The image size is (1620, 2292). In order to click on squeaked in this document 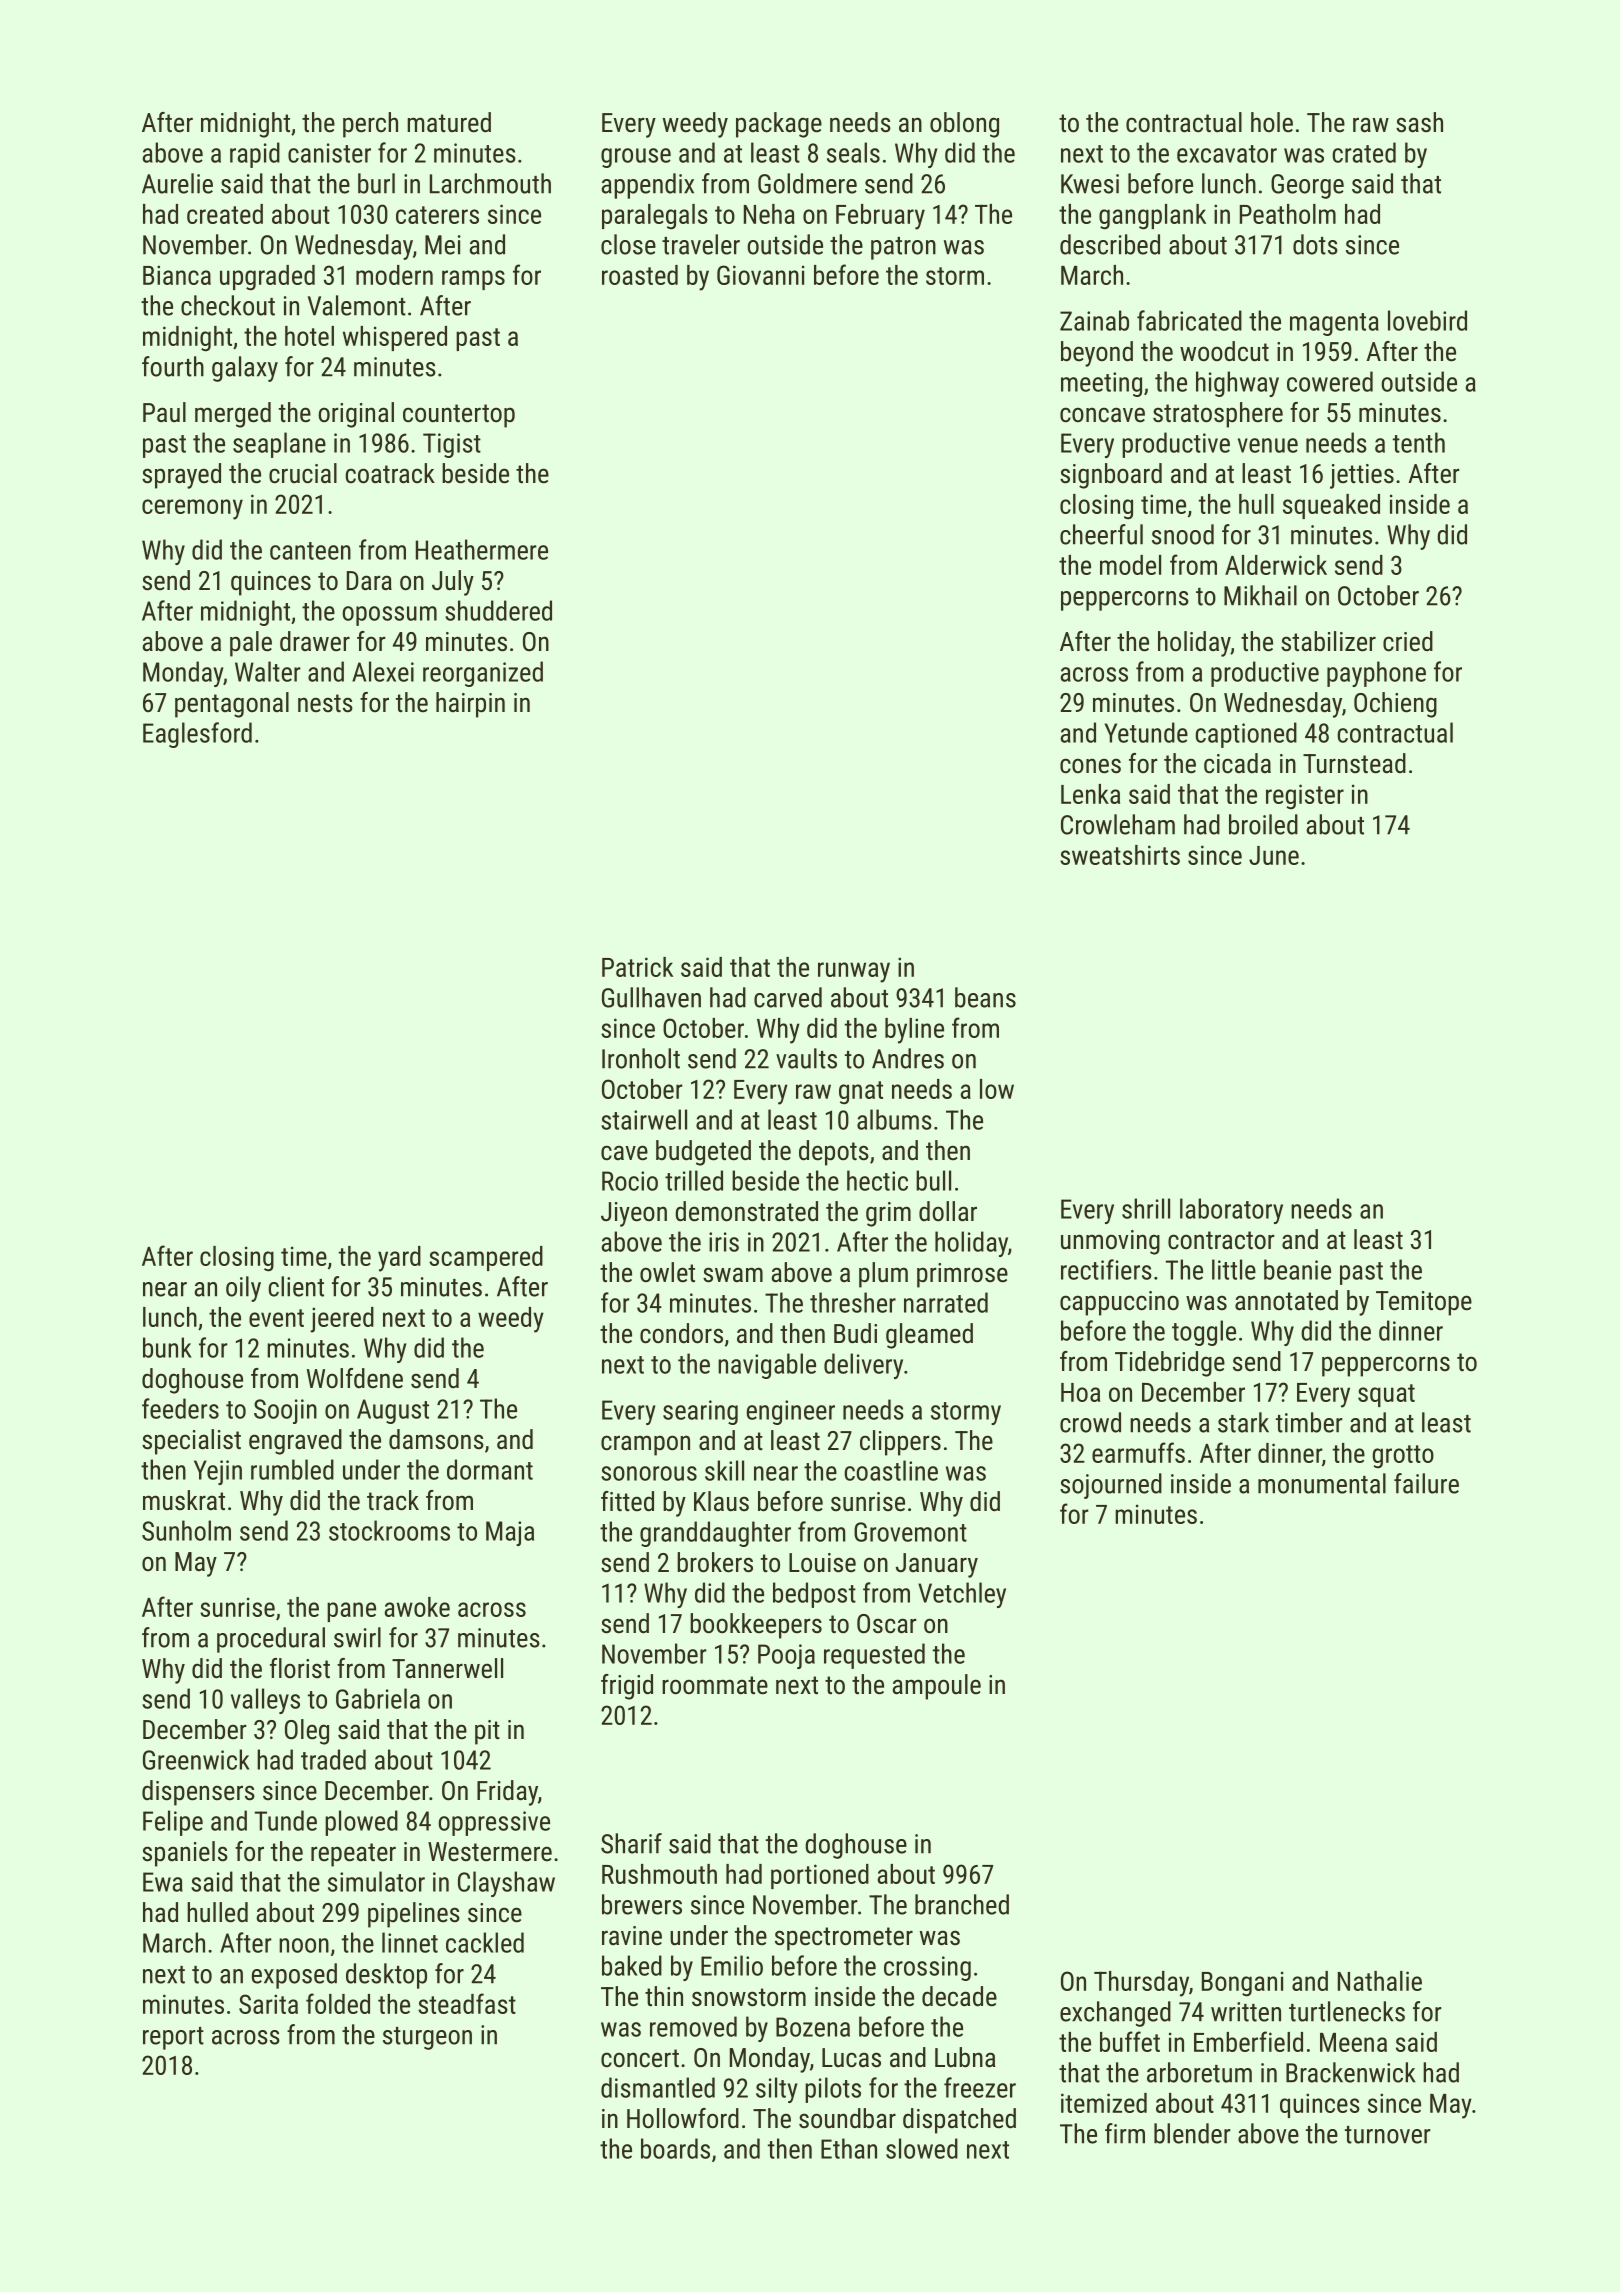, I will do `click(1331, 506)`.
